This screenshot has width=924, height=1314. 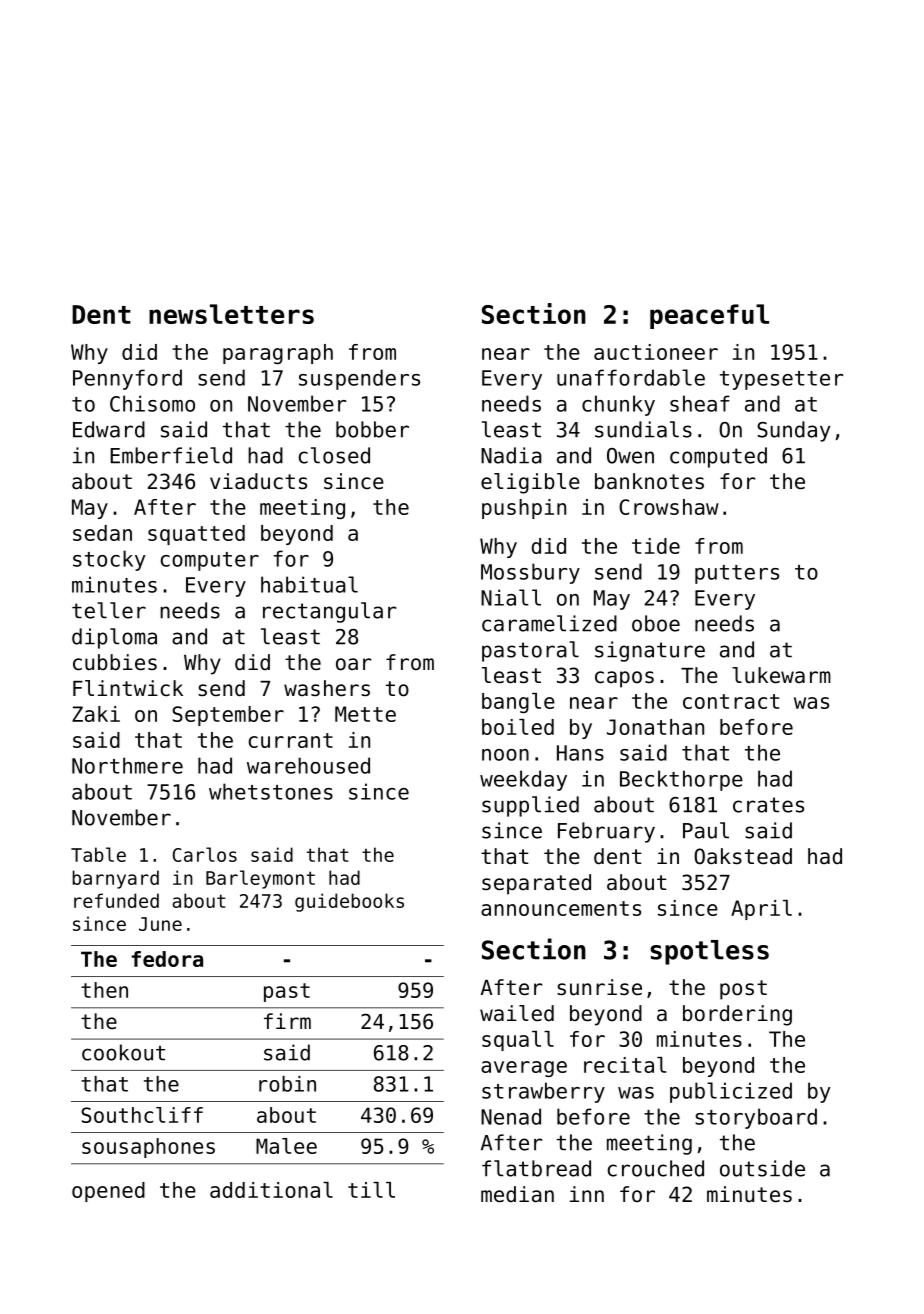 I want to click on peaceful, so click(x=709, y=316).
